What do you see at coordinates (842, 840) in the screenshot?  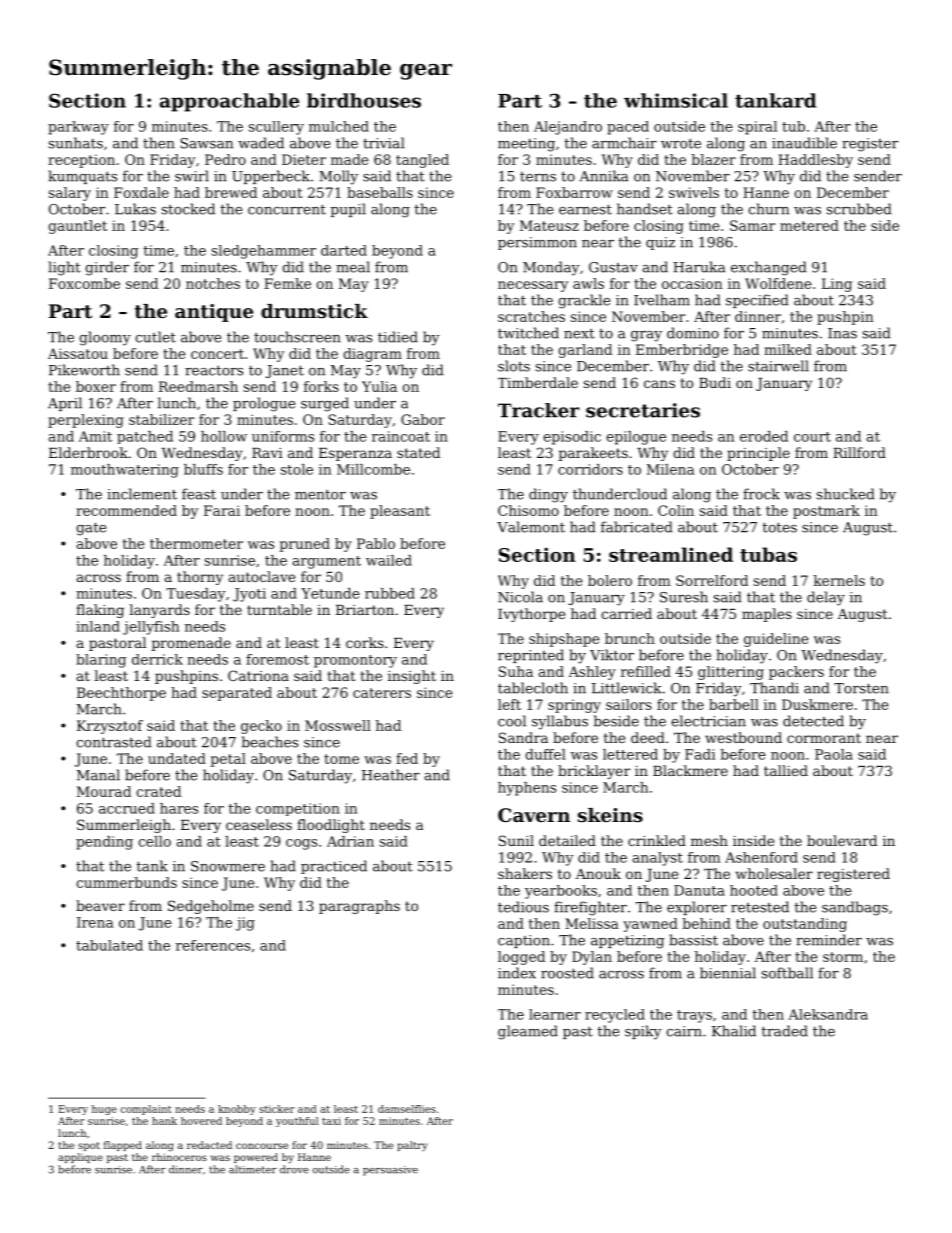 I see `boulevard` at bounding box center [842, 840].
